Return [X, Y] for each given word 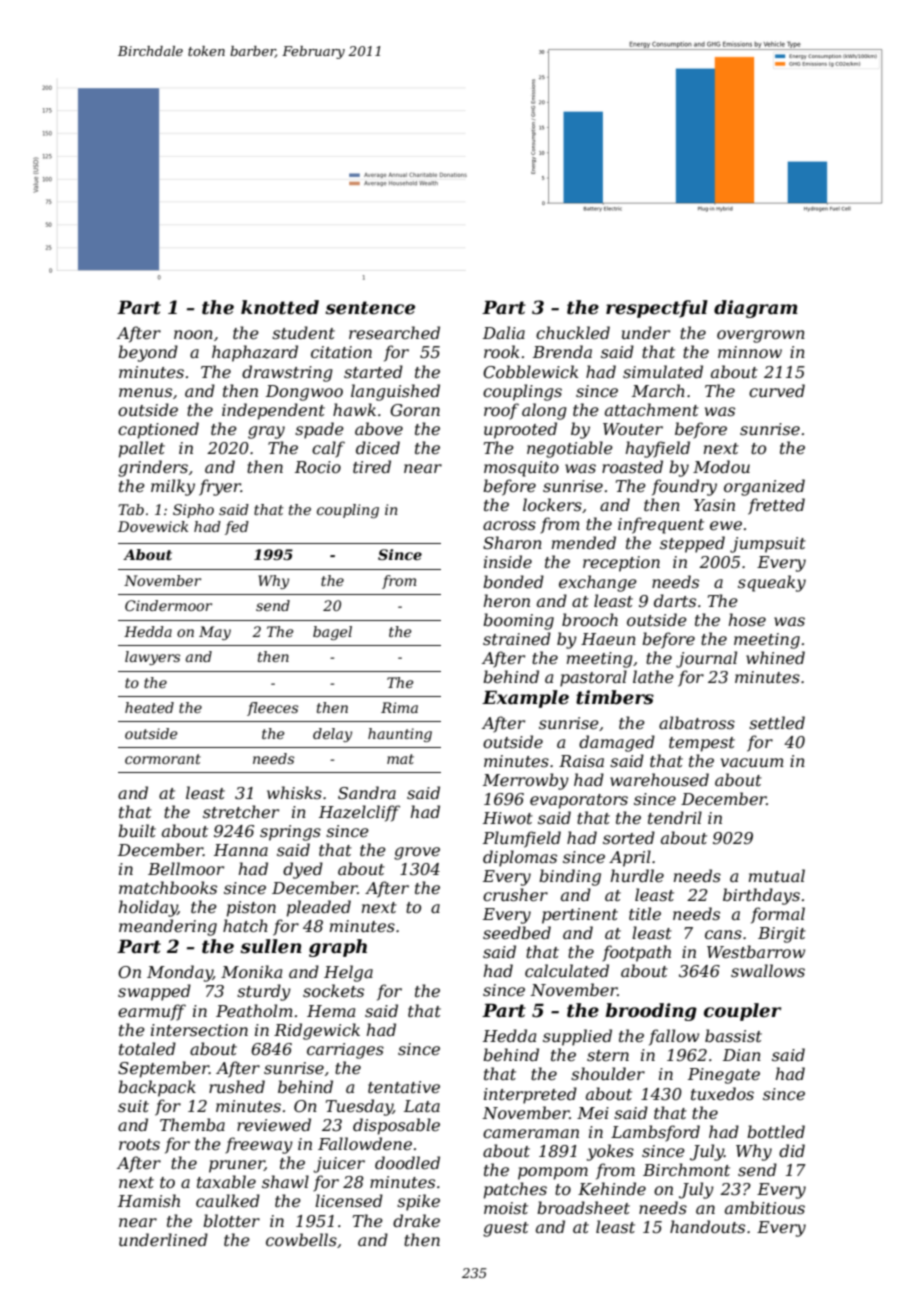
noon [193, 334]
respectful [657, 309]
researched [394, 332]
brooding [651, 1012]
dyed [303, 870]
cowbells [301, 1239]
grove [417, 853]
